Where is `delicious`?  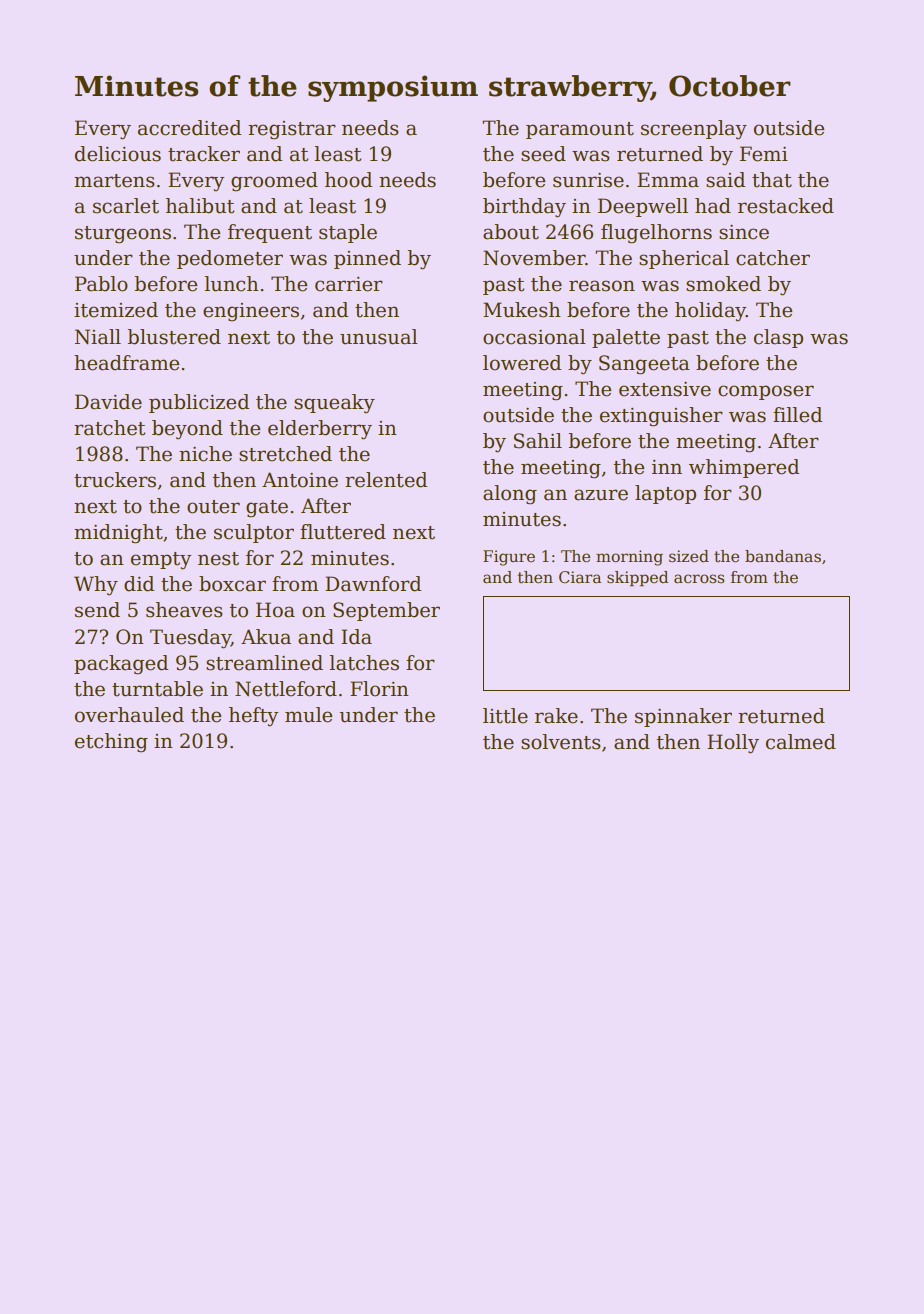
delicious is located at coordinates (118, 154).
